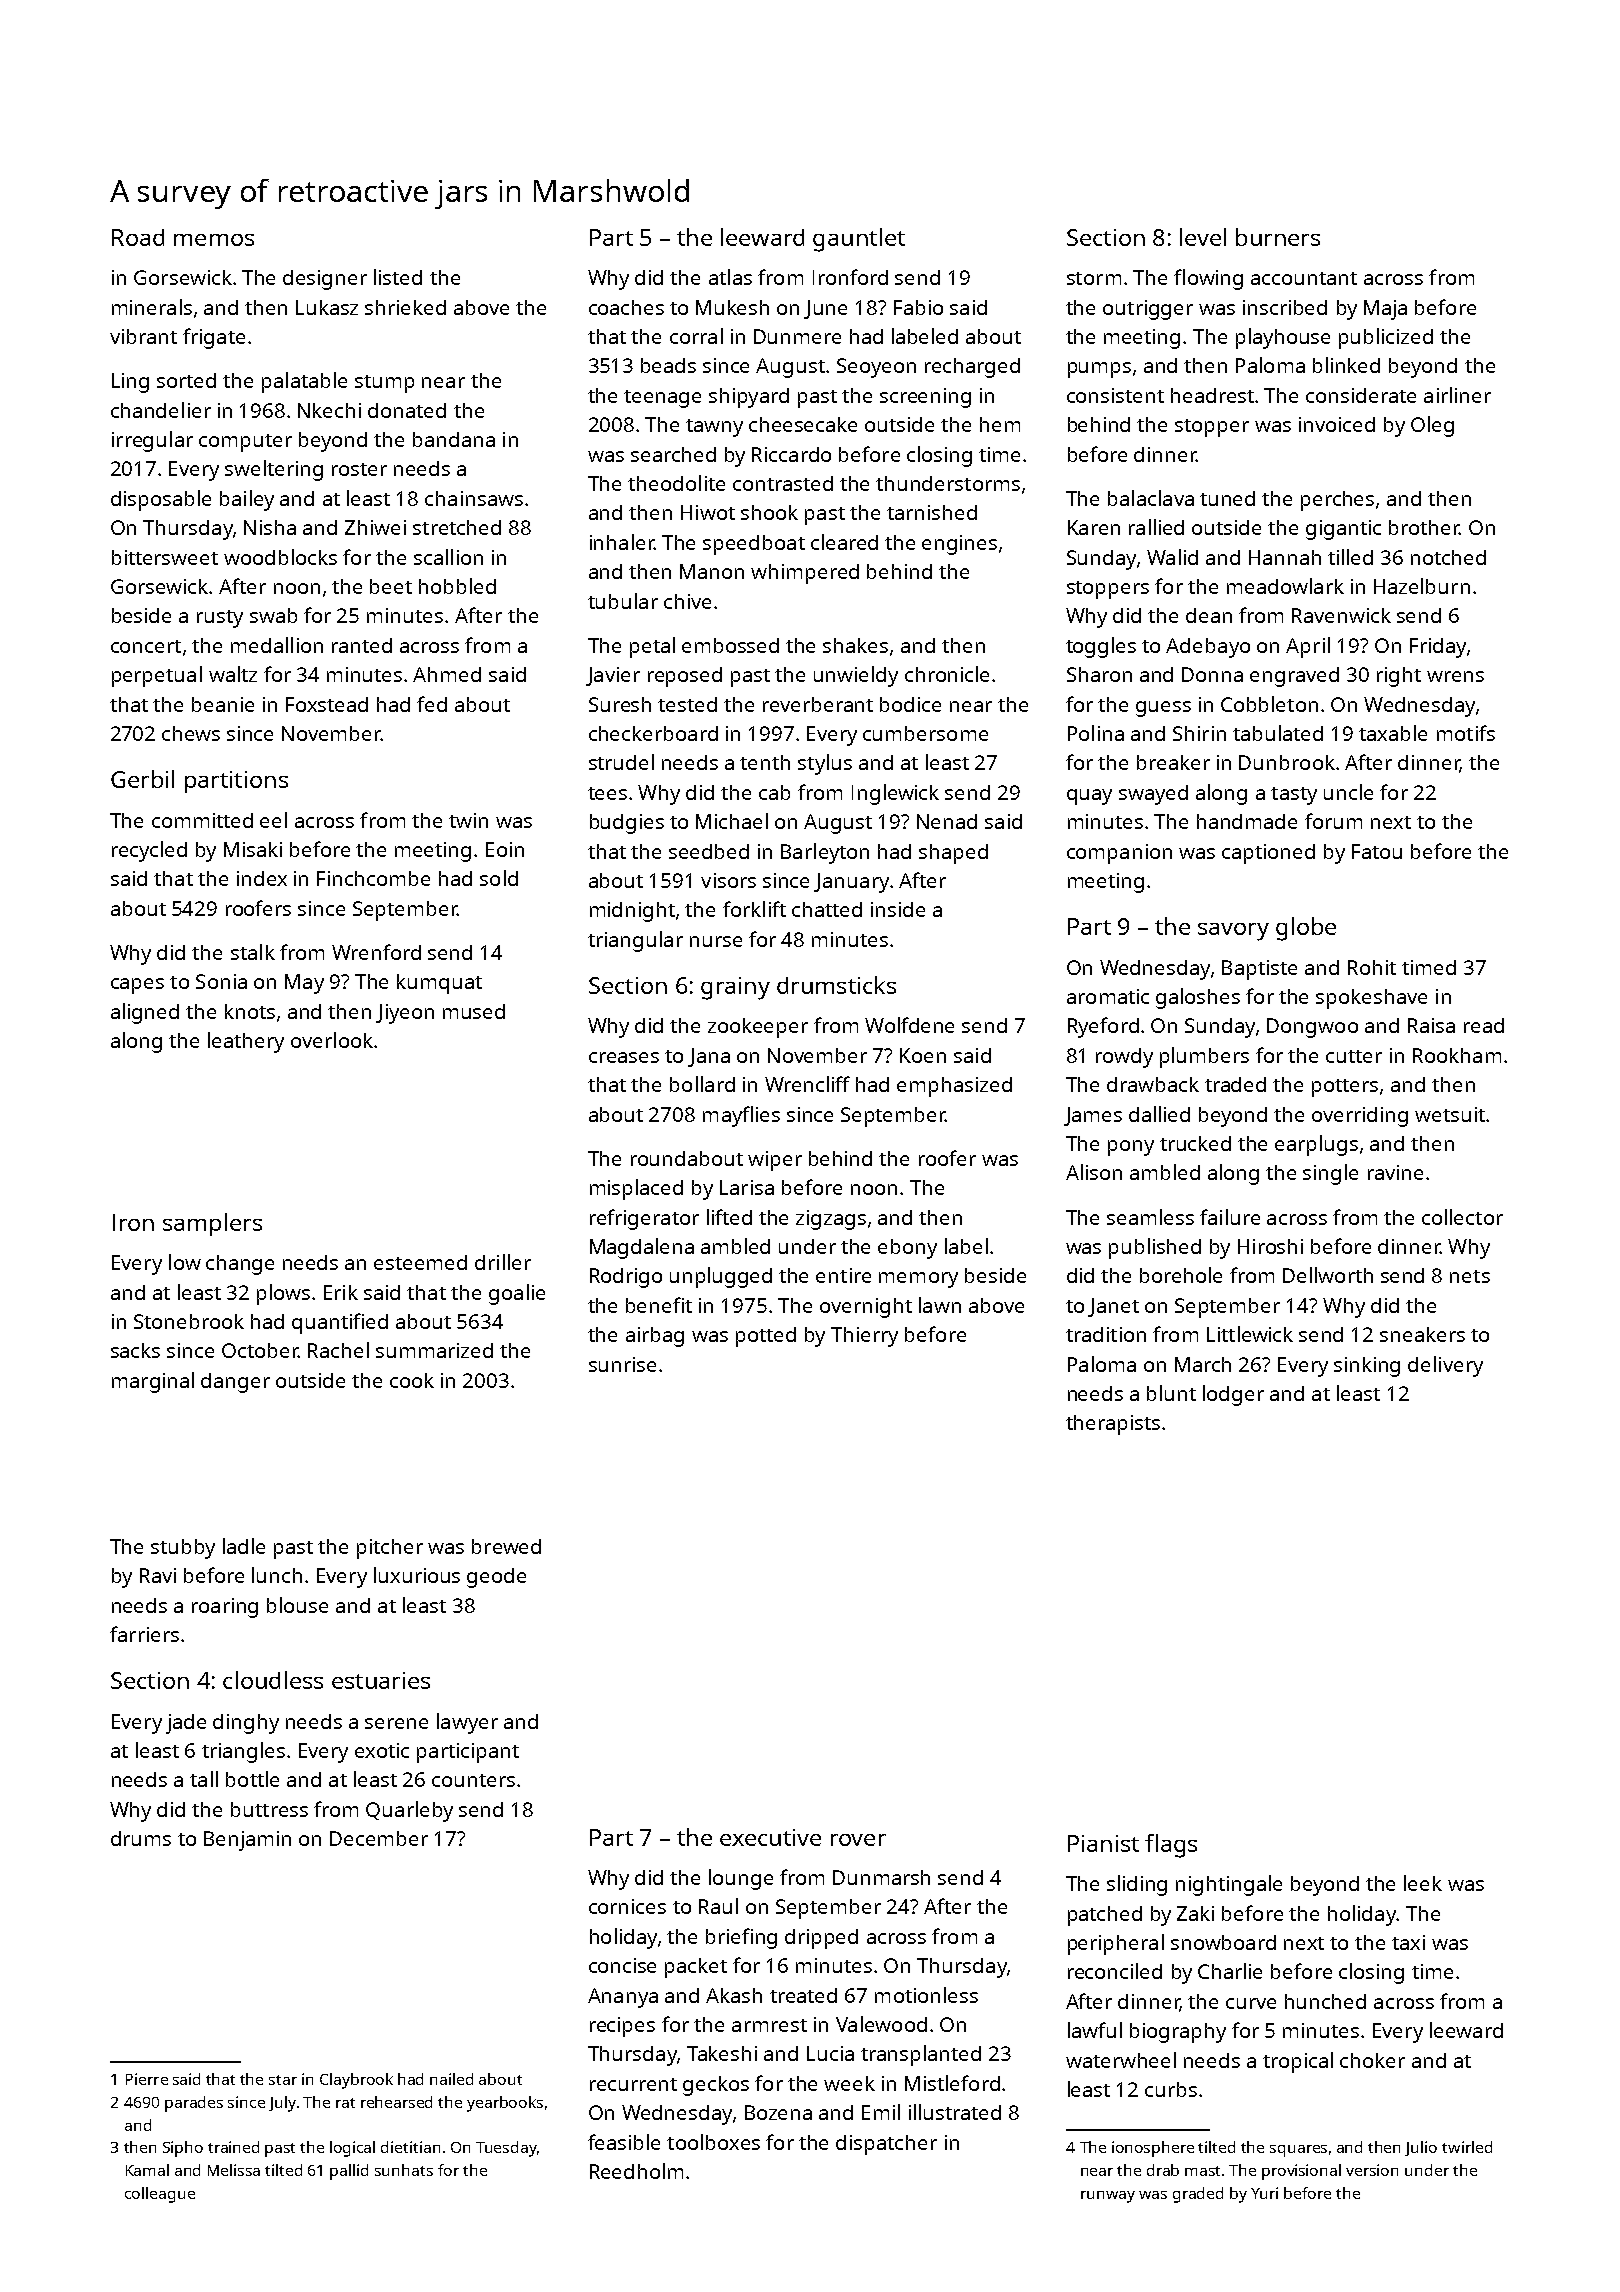  I want to click on Pianist, so click(1103, 1843).
